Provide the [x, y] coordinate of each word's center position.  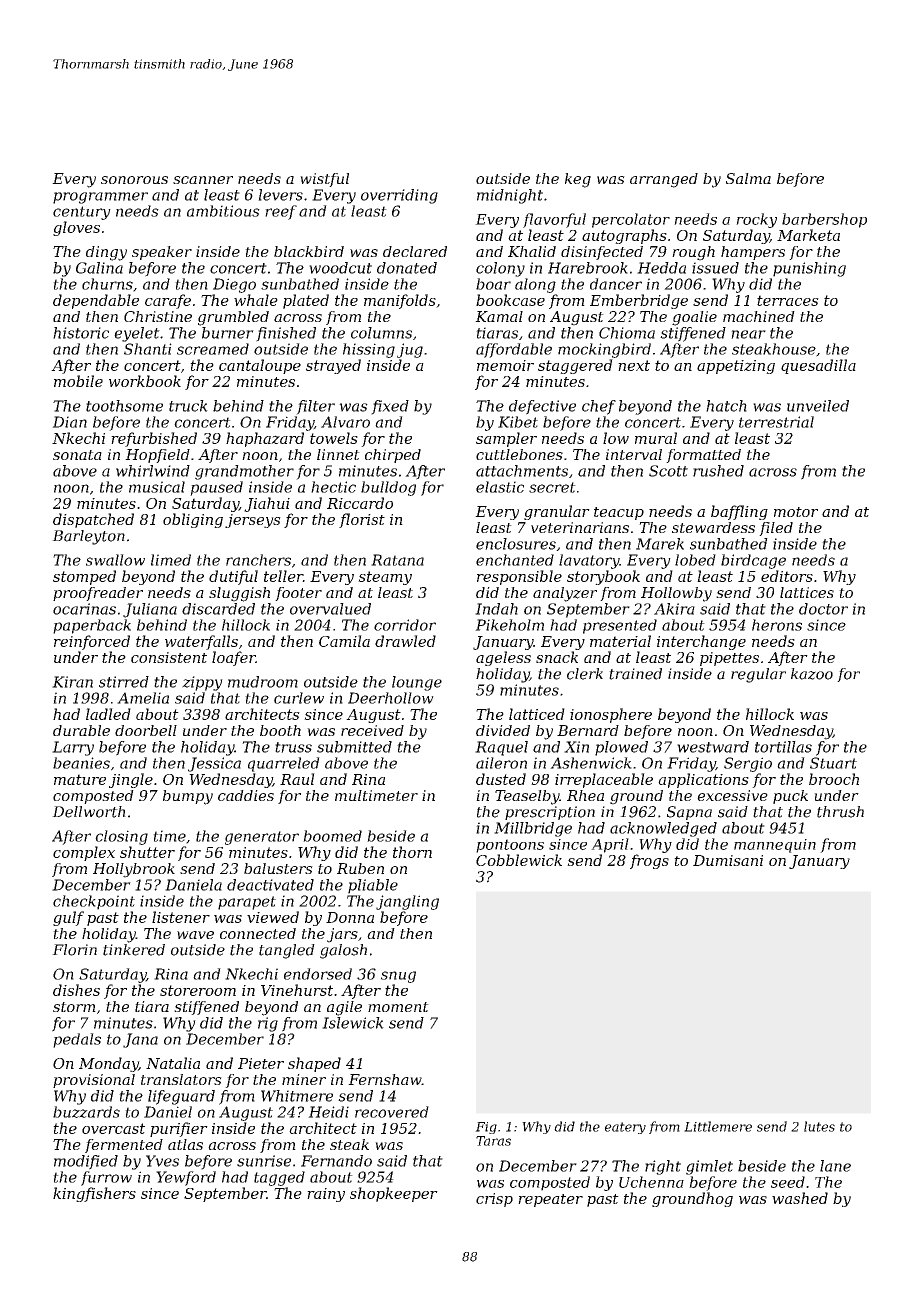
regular [758, 675]
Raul [297, 779]
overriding [399, 196]
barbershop [824, 220]
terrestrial [776, 422]
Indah [496, 609]
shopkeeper [394, 1194]
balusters [278, 868]
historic [81, 333]
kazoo [812, 674]
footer [298, 594]
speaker [162, 253]
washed [800, 1198]
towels [334, 438]
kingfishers [94, 1194]
